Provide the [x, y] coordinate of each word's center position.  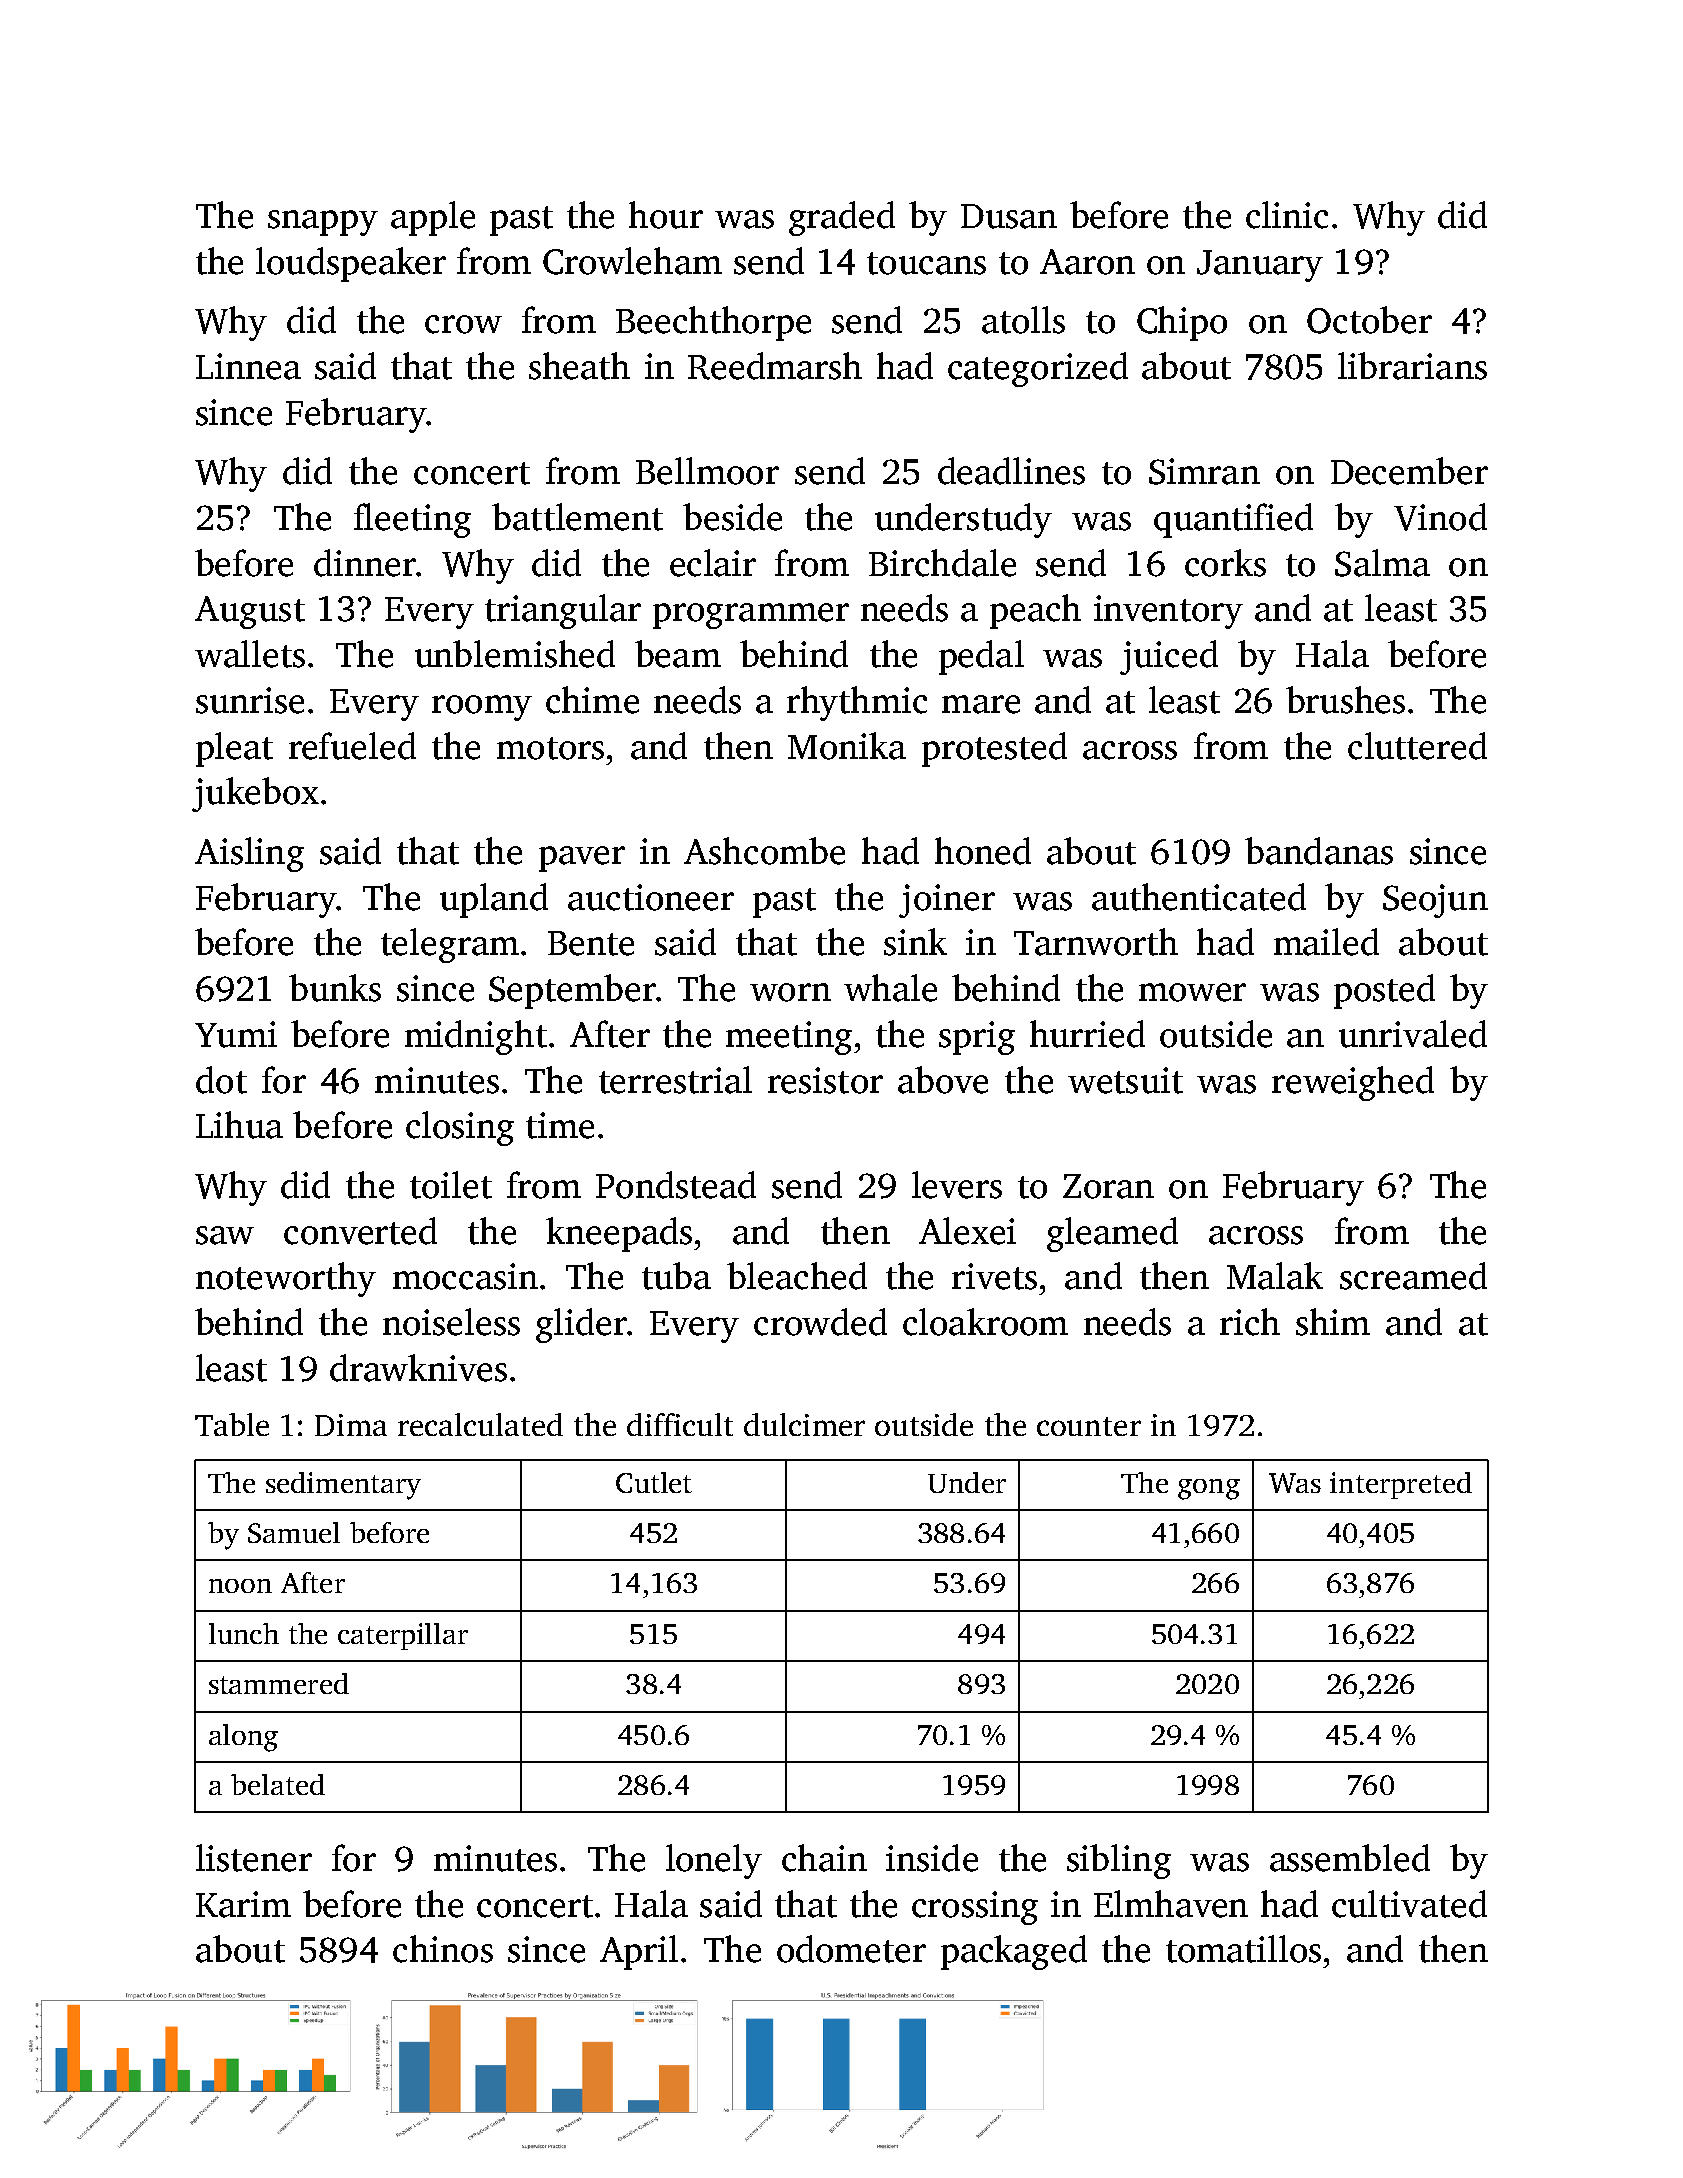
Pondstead [676, 1185]
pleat [234, 749]
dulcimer [804, 1424]
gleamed [1112, 1234]
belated [278, 1784]
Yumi [236, 1034]
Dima [351, 1425]
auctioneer [651, 897]
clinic [1287, 215]
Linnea [248, 366]
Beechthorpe [713, 323]
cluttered [1417, 746]
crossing [975, 1908]
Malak [1275, 1276]
